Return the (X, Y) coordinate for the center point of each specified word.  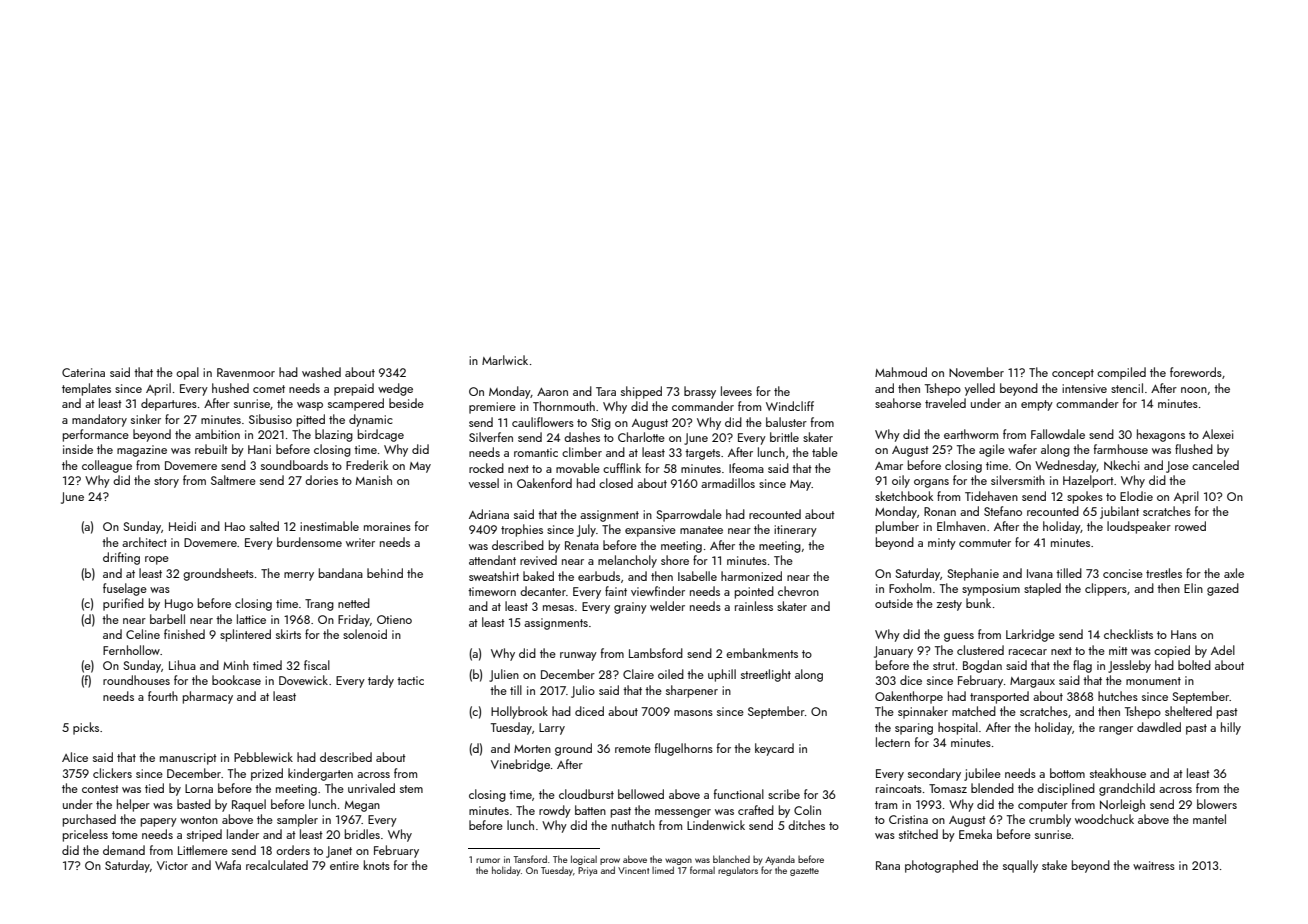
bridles (362, 834)
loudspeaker (1139, 527)
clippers (1106, 589)
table (825, 452)
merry (299, 576)
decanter (543, 591)
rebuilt (211, 449)
